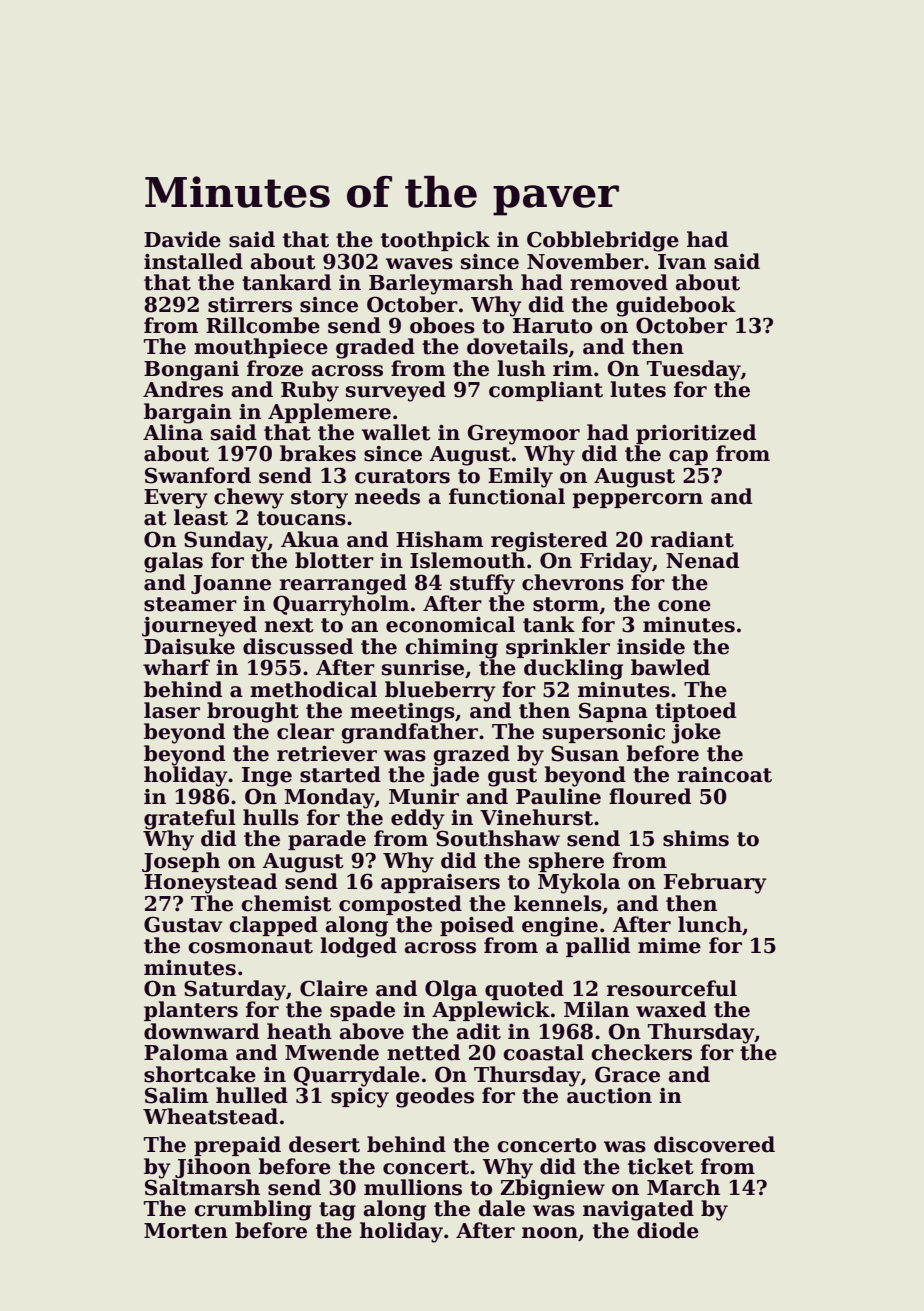 Image resolution: width=924 pixels, height=1311 pixels. Describe the element at coordinates (435, 241) in the screenshot. I see `toothpick` at that location.
